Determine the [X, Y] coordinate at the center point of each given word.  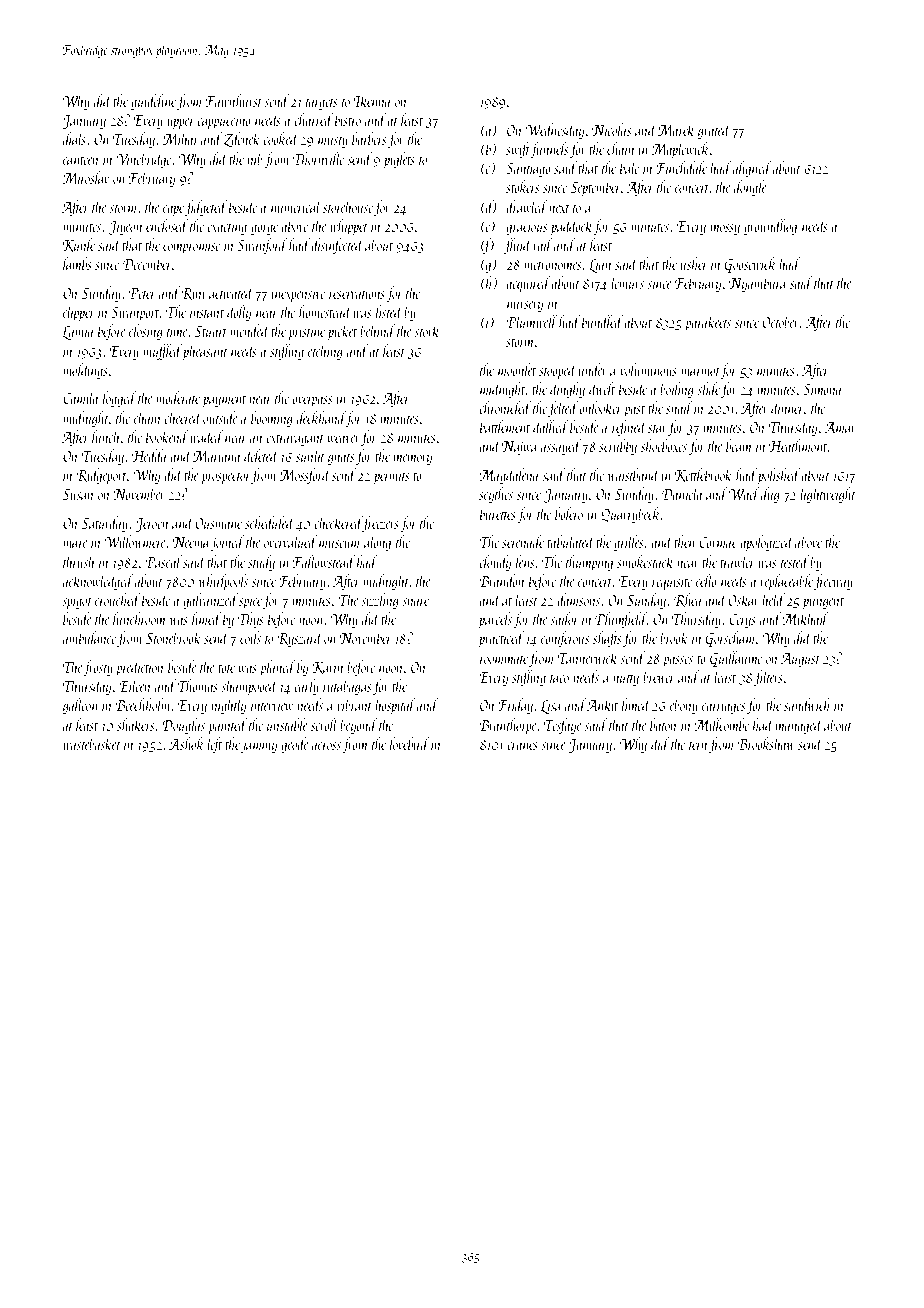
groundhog [770, 227]
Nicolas [612, 129]
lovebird [410, 743]
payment [224, 401]
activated [231, 292]
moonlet [517, 369]
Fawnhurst [234, 100]
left [214, 745]
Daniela [682, 493]
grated [714, 131]
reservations [357, 293]
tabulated [571, 541]
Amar [840, 427]
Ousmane [219, 523]
